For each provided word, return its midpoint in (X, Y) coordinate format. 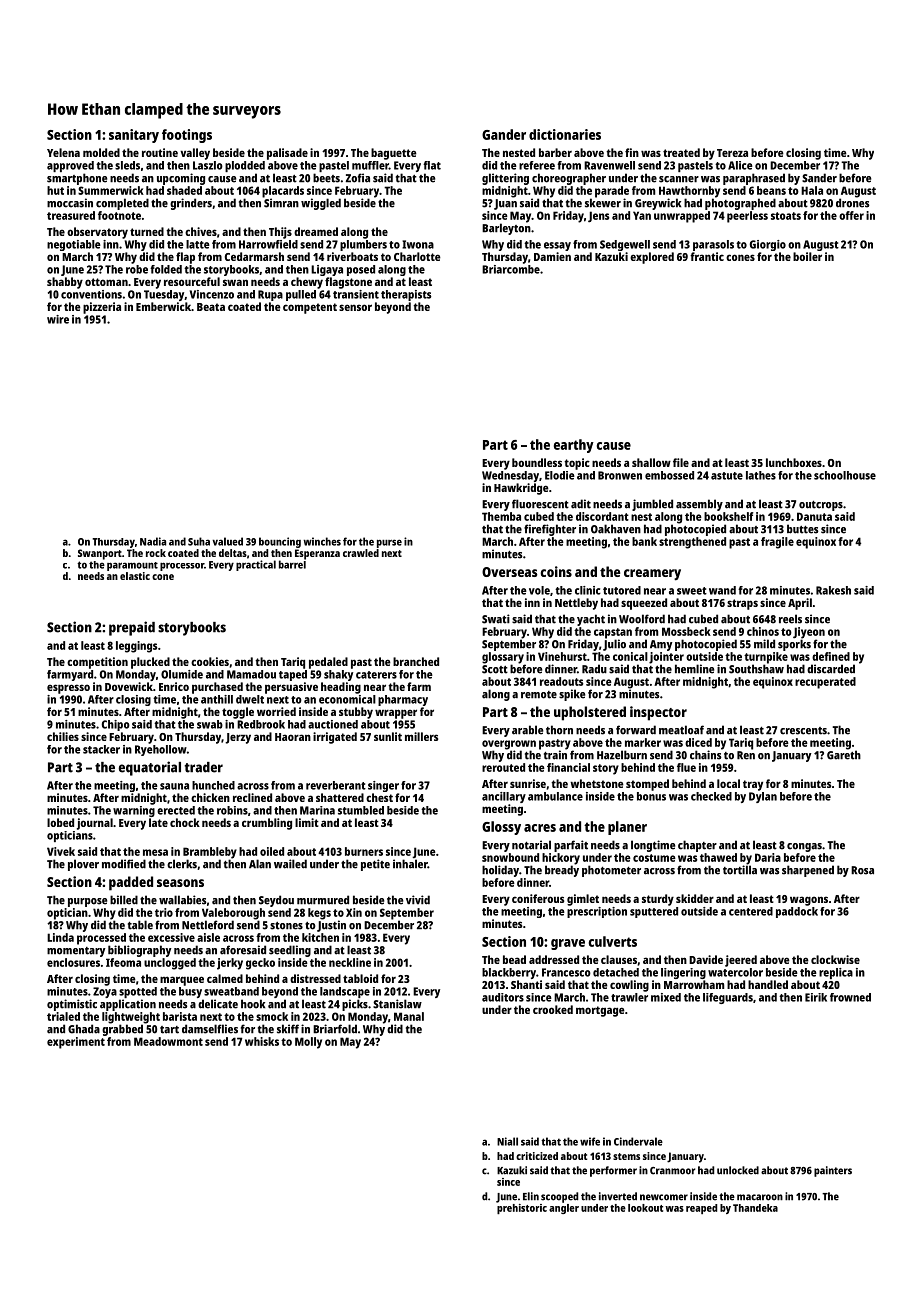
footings (187, 136)
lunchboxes (794, 462)
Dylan (763, 797)
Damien (552, 256)
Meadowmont (168, 1041)
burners (364, 851)
